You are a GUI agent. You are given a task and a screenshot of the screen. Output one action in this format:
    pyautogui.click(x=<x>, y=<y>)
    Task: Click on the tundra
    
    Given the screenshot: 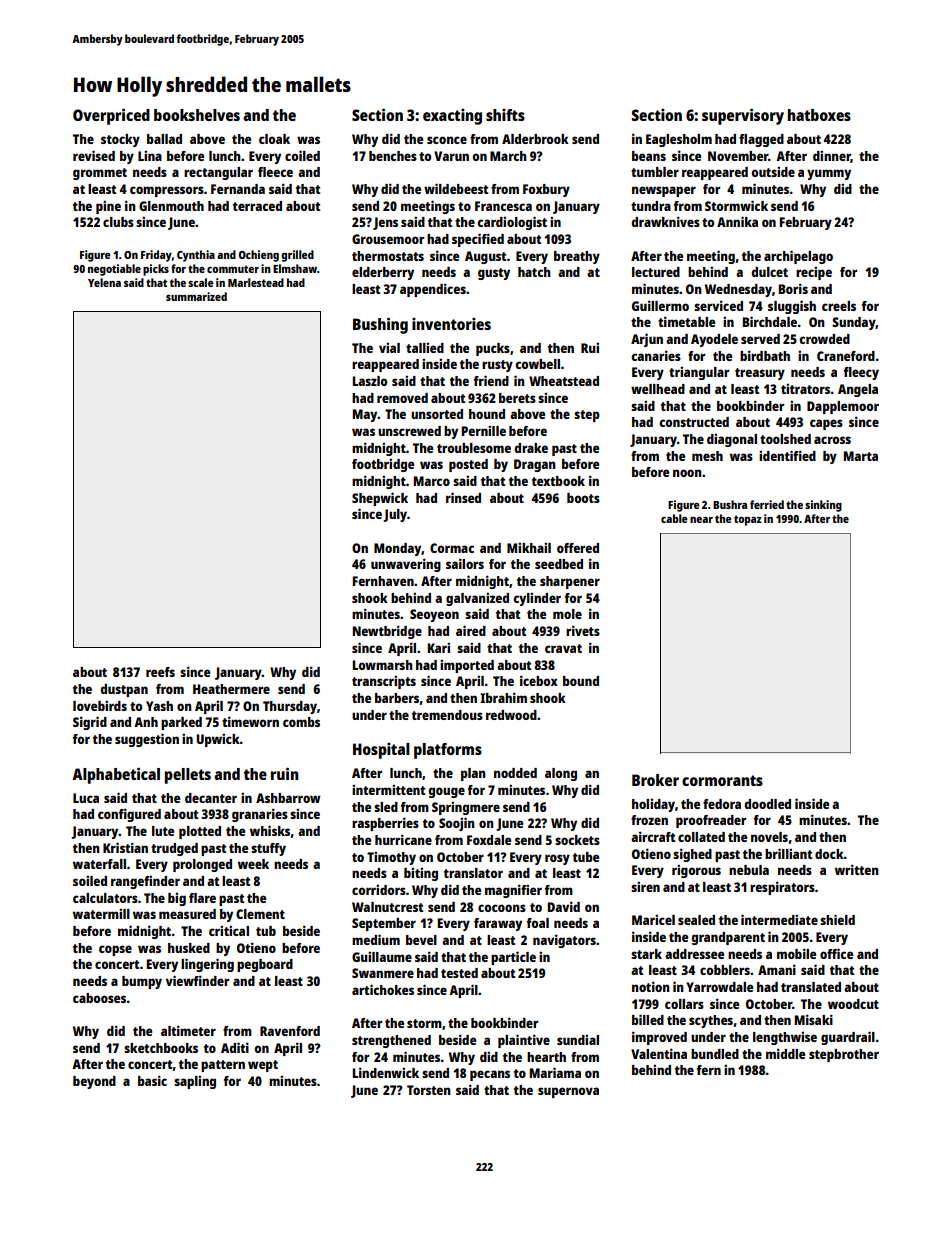 What is the action you would take?
    pyautogui.click(x=651, y=206)
